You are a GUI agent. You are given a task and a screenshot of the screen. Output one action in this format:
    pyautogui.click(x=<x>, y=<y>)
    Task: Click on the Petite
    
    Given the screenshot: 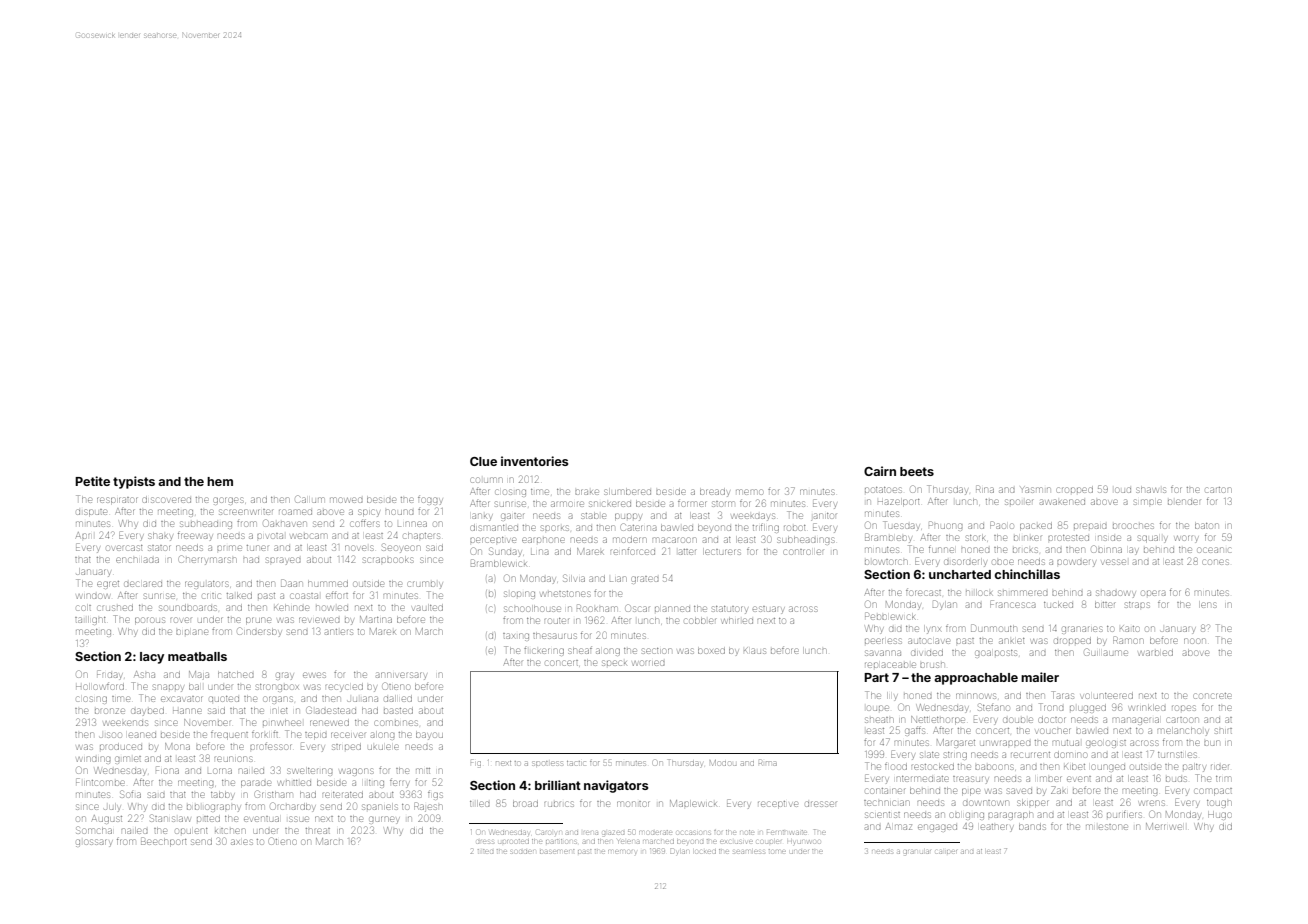 What is the action you would take?
    pyautogui.click(x=92, y=481)
